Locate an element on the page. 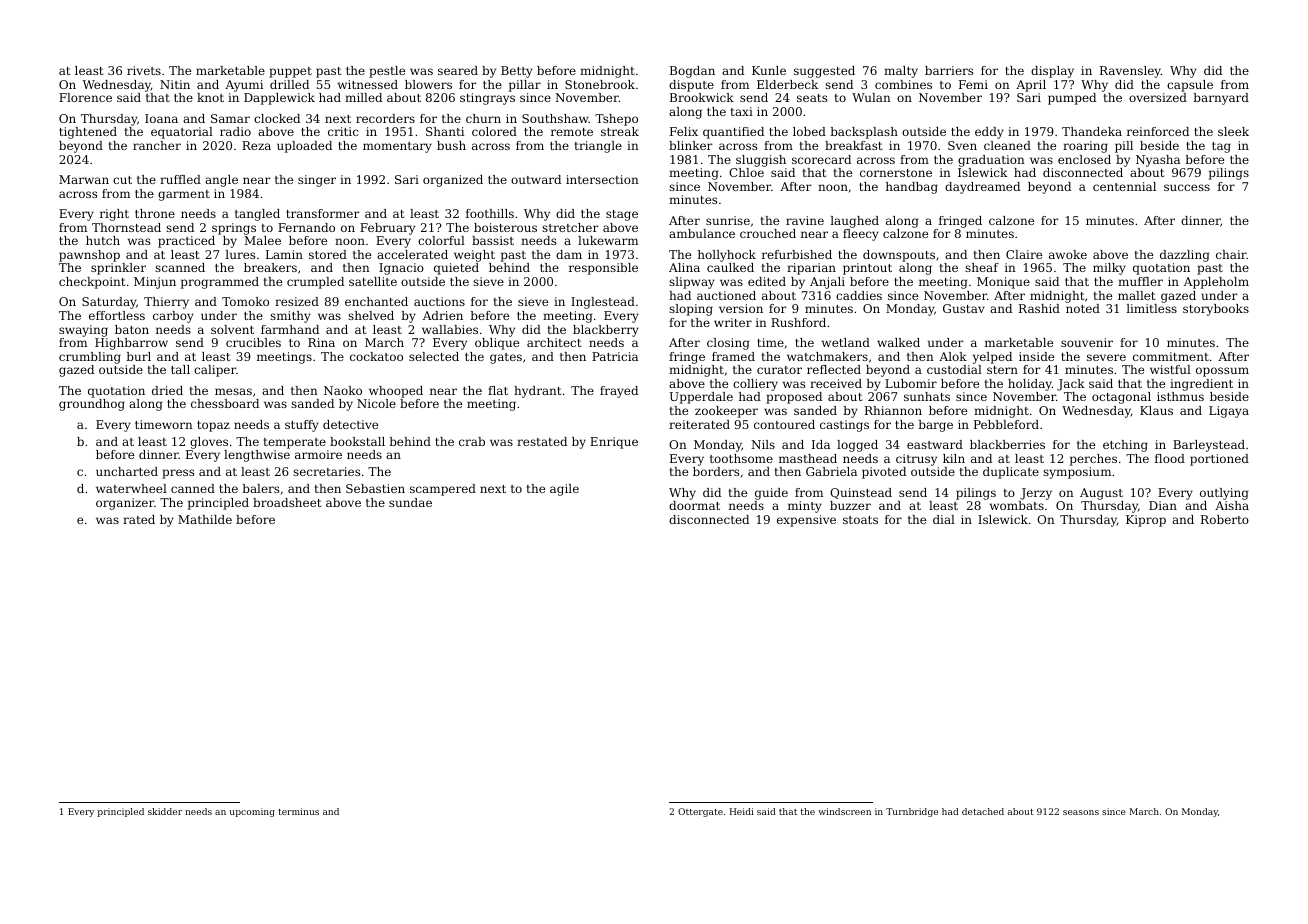 This document has width=1308, height=924. framed is located at coordinates (733, 356).
